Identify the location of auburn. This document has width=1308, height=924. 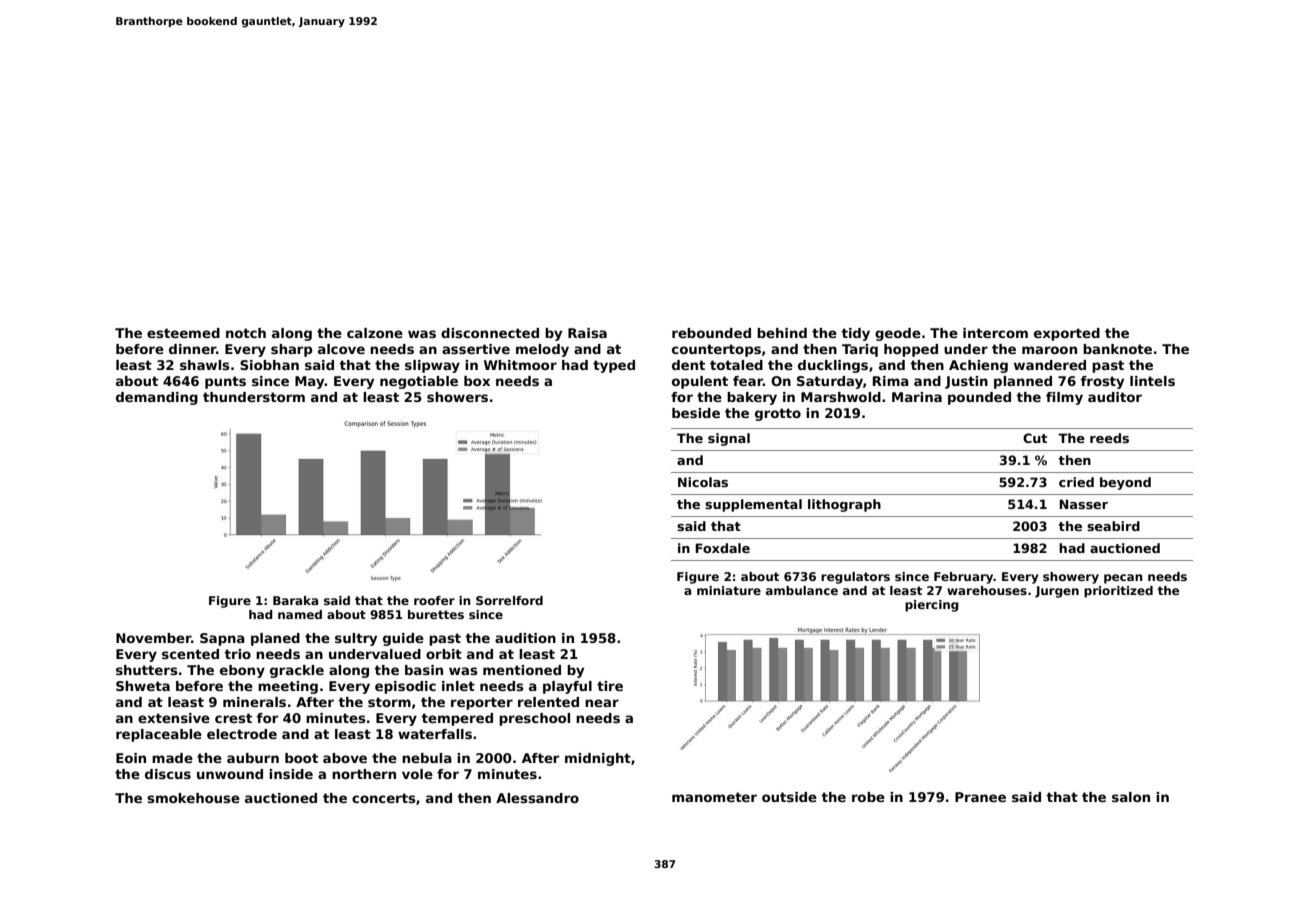
(253, 758).
